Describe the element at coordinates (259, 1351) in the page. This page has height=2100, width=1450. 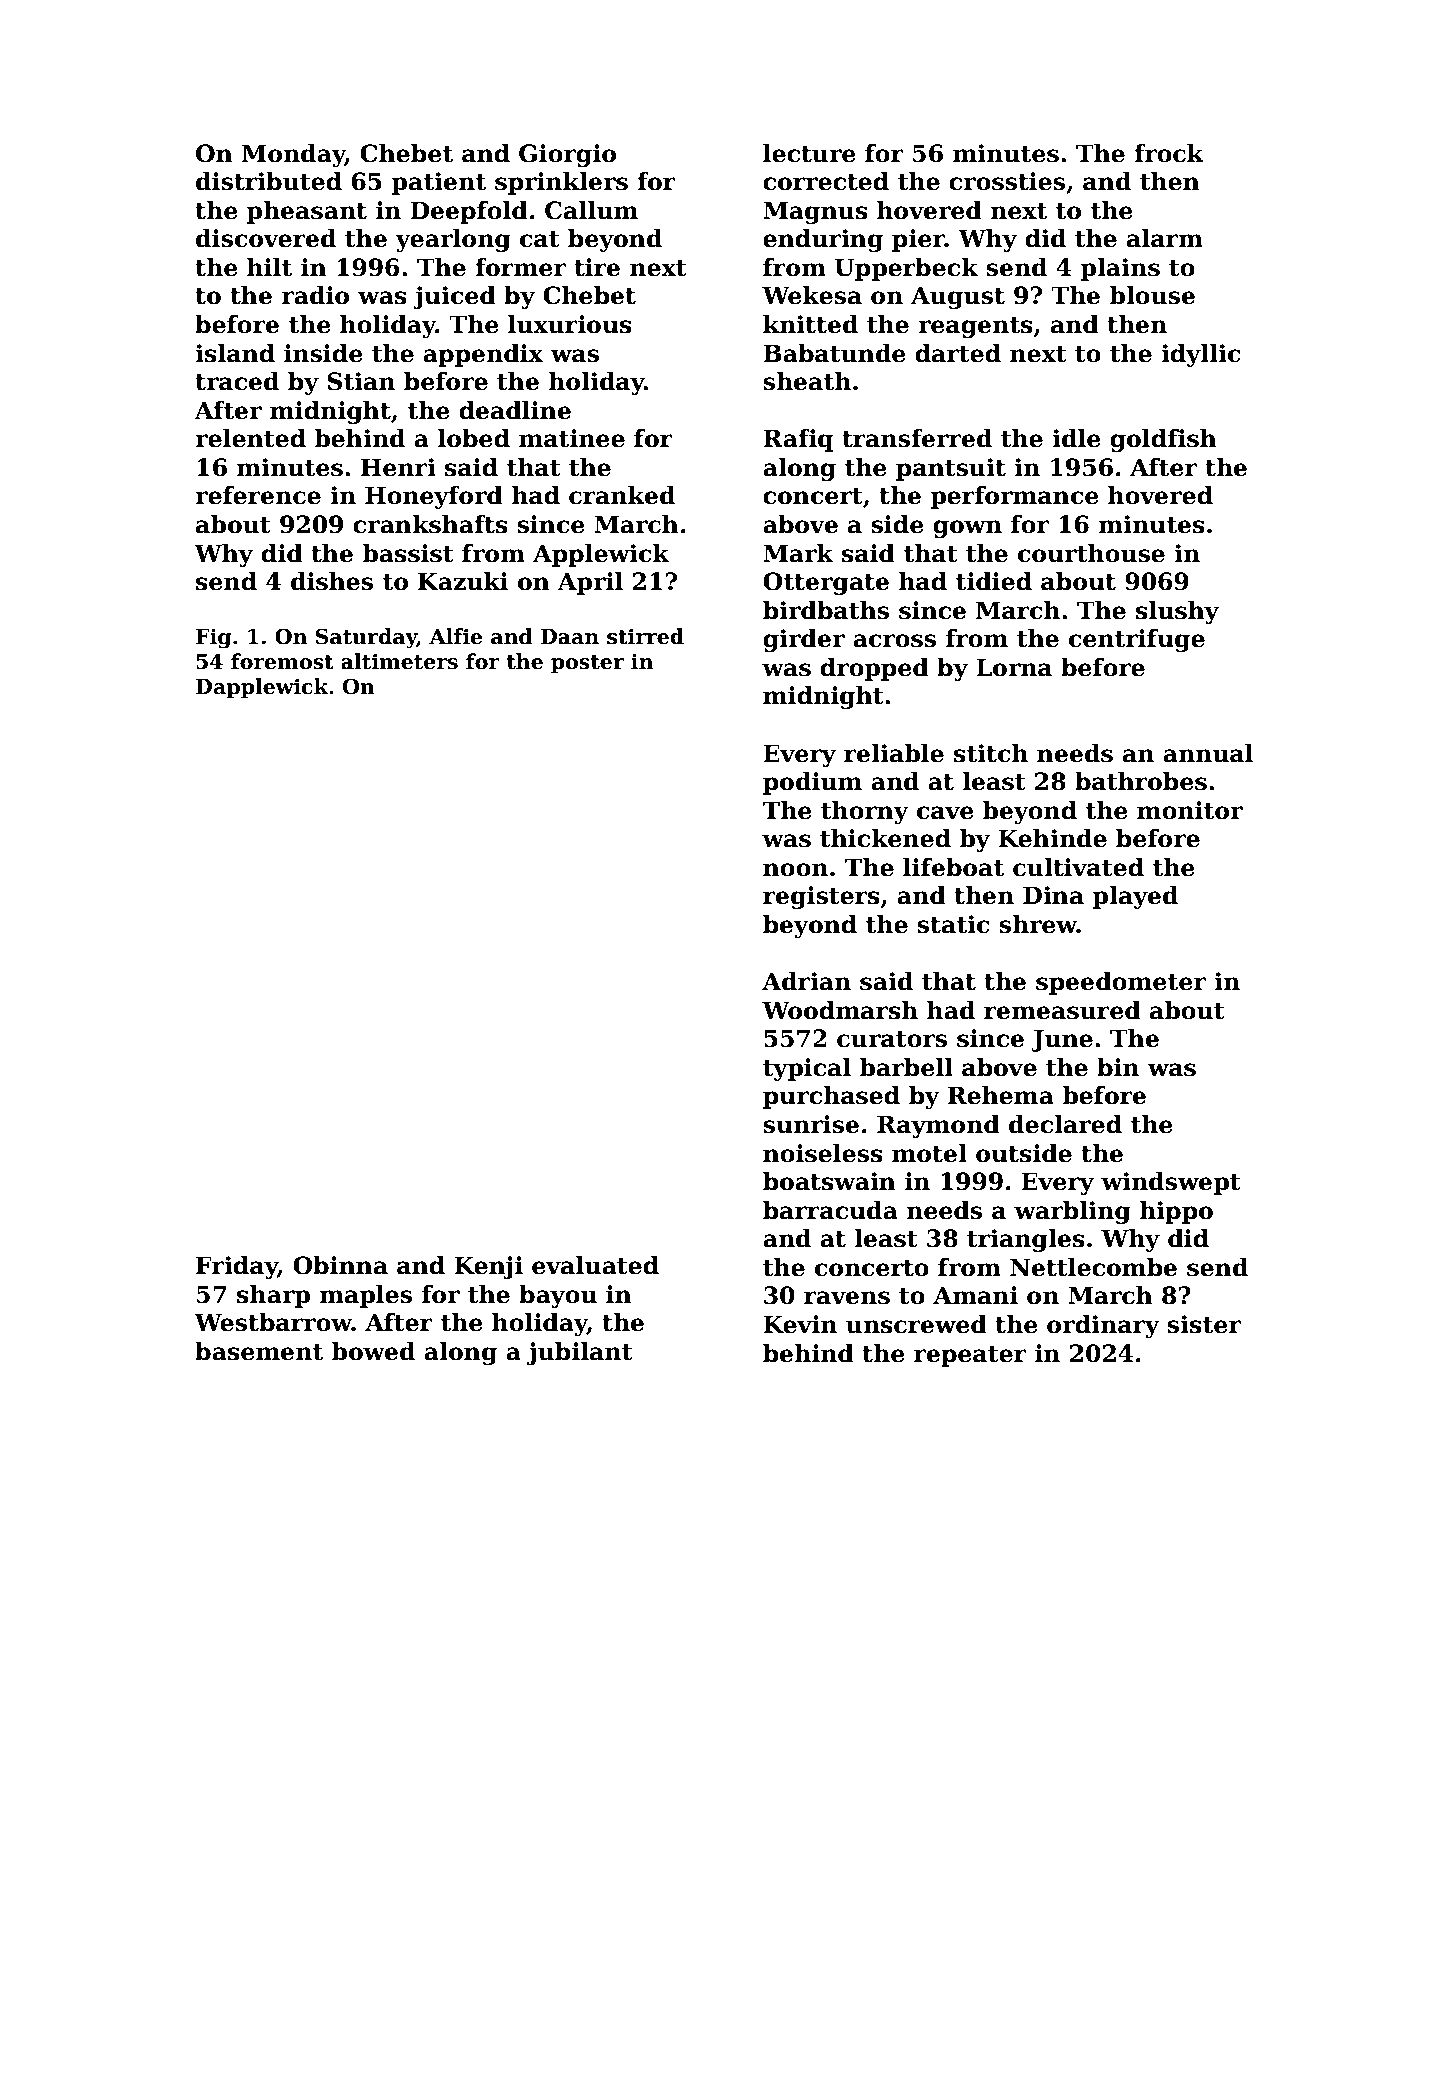
I see `basement` at that location.
